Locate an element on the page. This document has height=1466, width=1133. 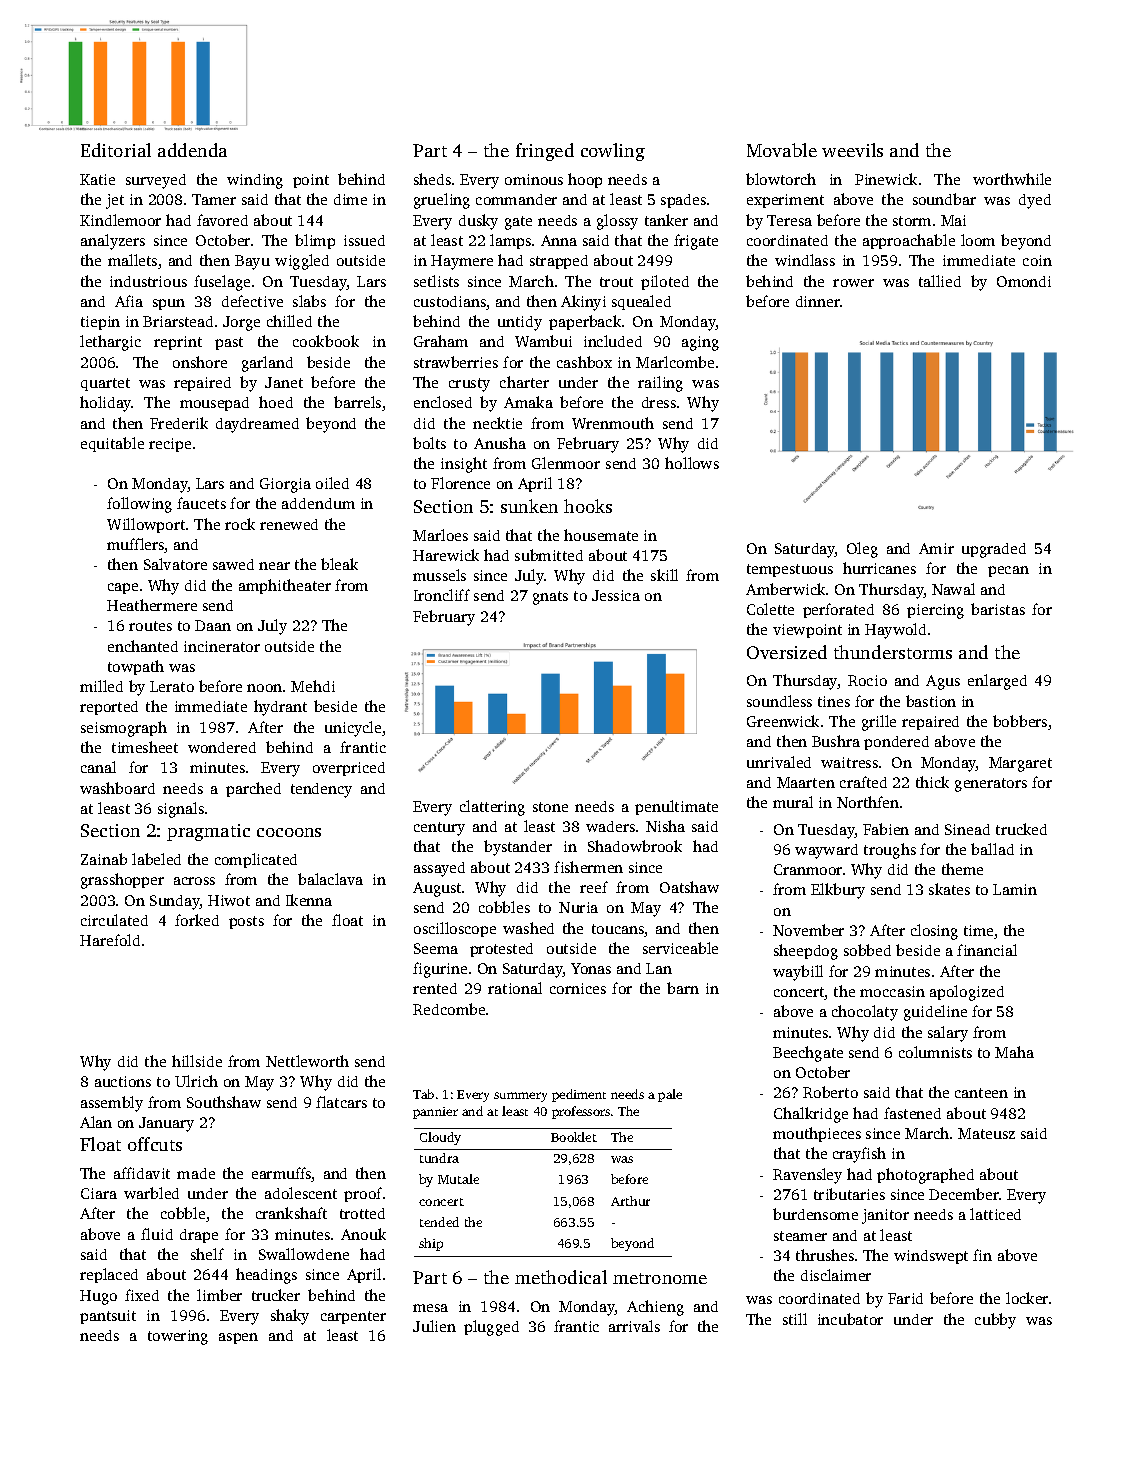
pannier is located at coordinates (435, 1113).
